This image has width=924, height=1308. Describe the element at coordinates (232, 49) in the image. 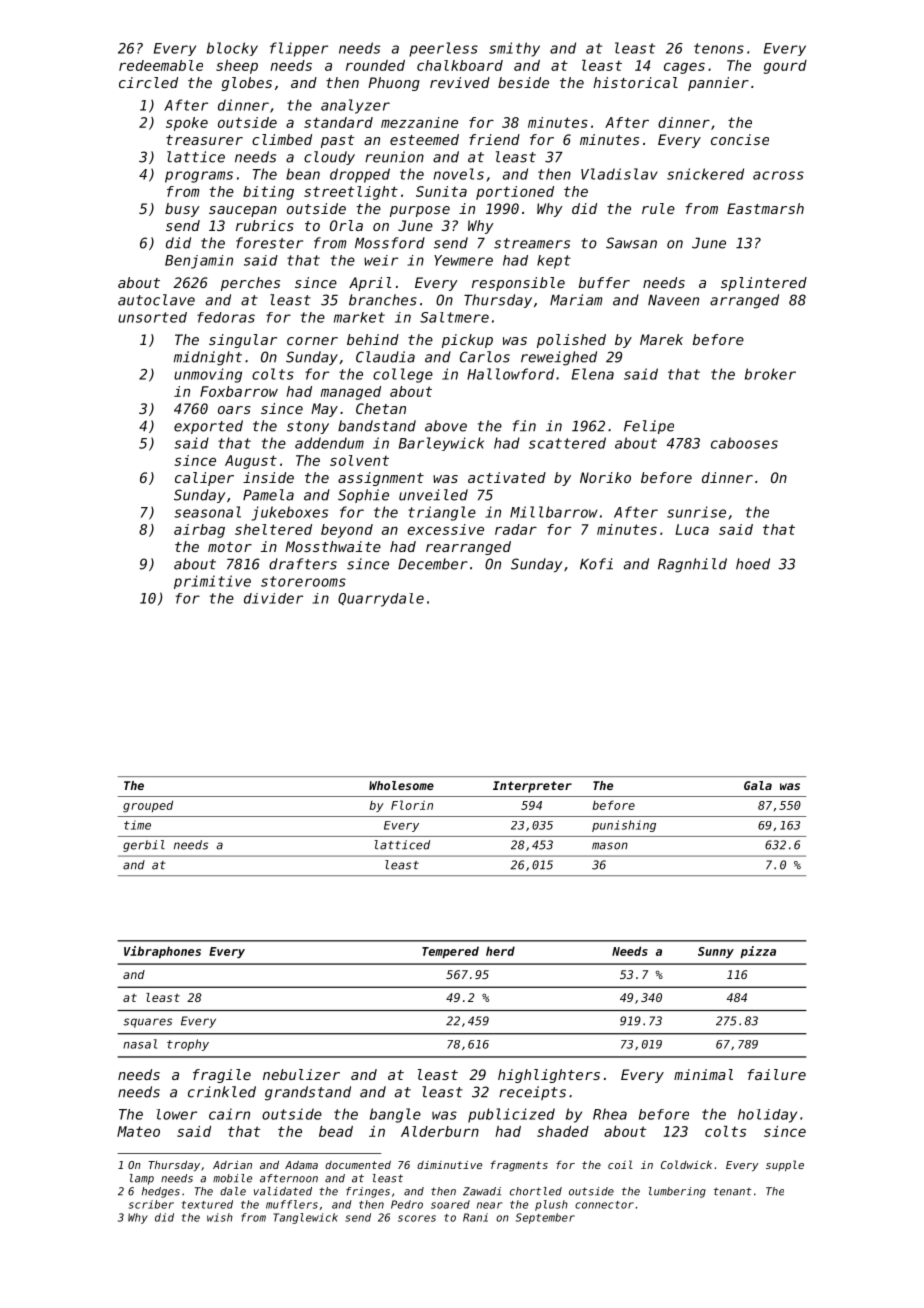

I see `blocky` at that location.
